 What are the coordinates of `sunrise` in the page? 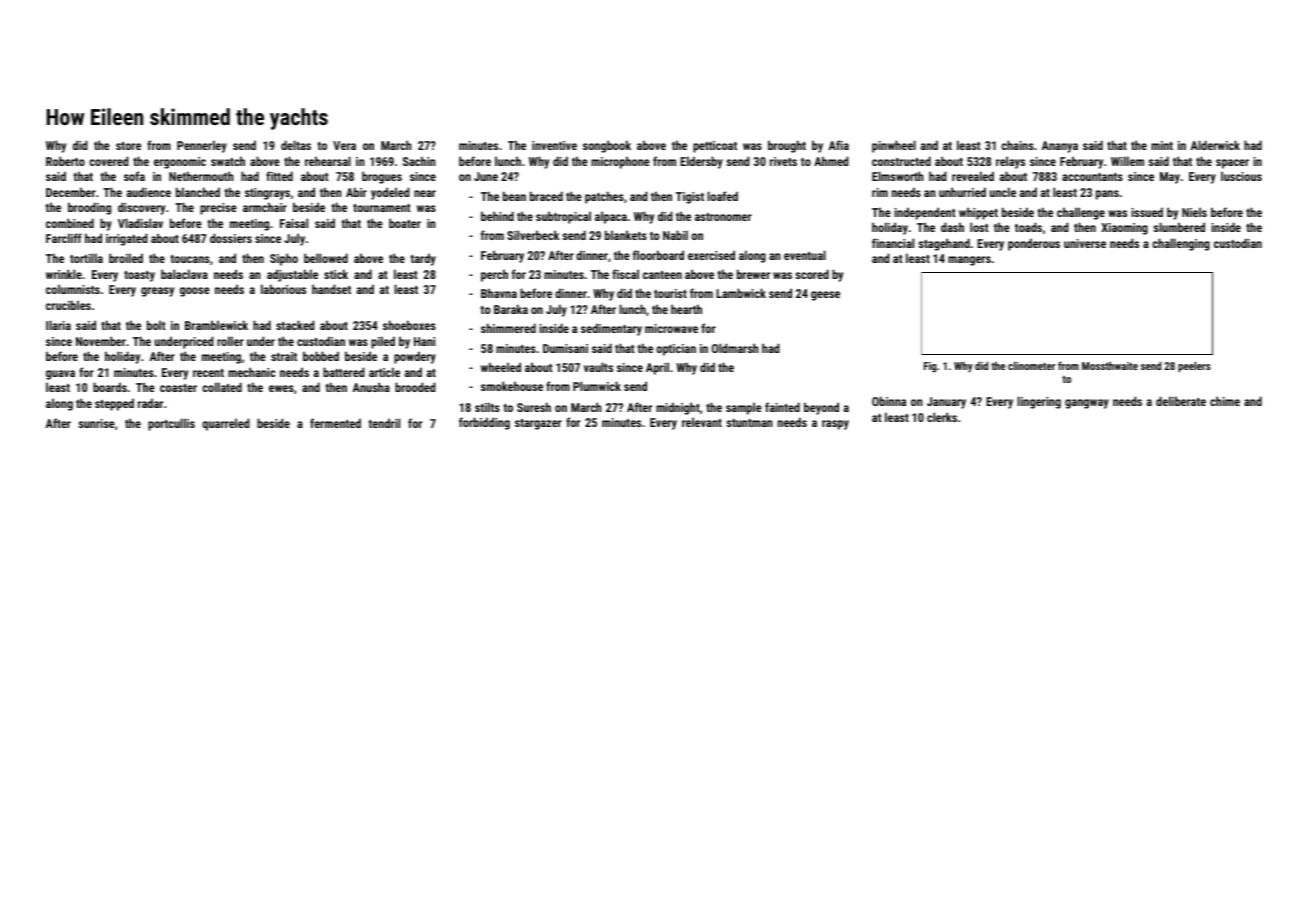 It's located at (96, 423).
